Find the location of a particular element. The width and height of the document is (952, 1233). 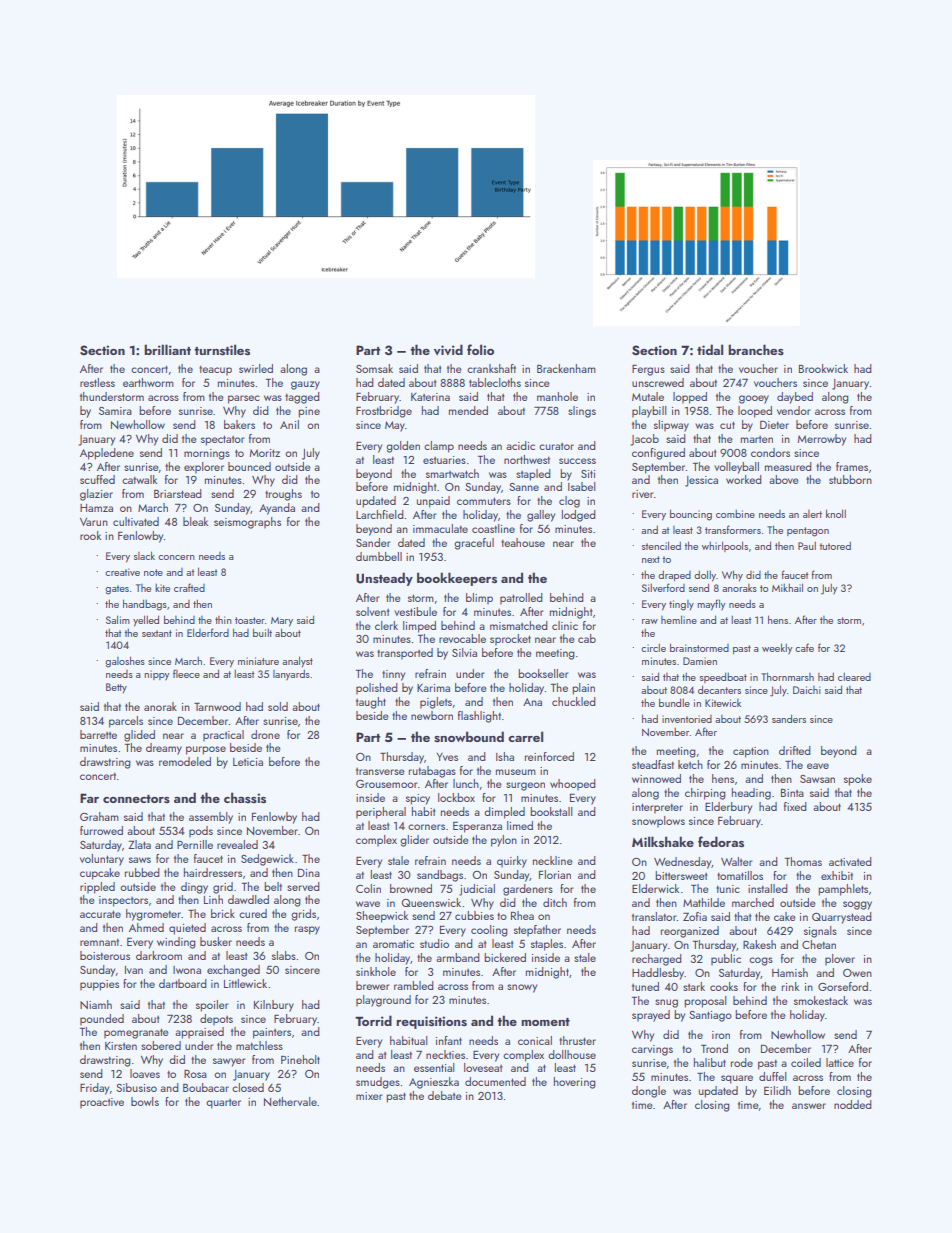

dongle is located at coordinates (649, 1092).
